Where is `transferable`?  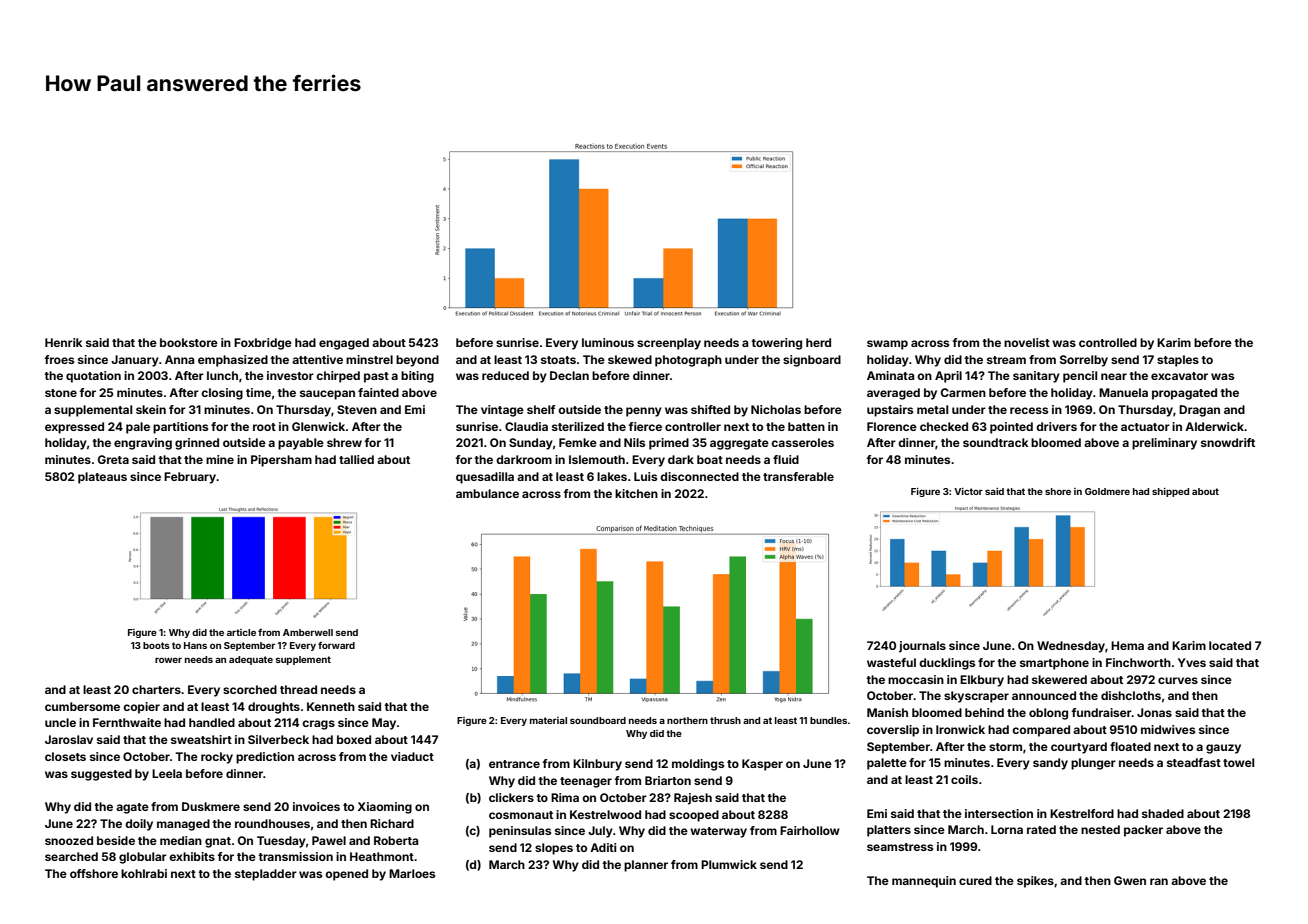
transferable is located at coordinates (798, 476).
